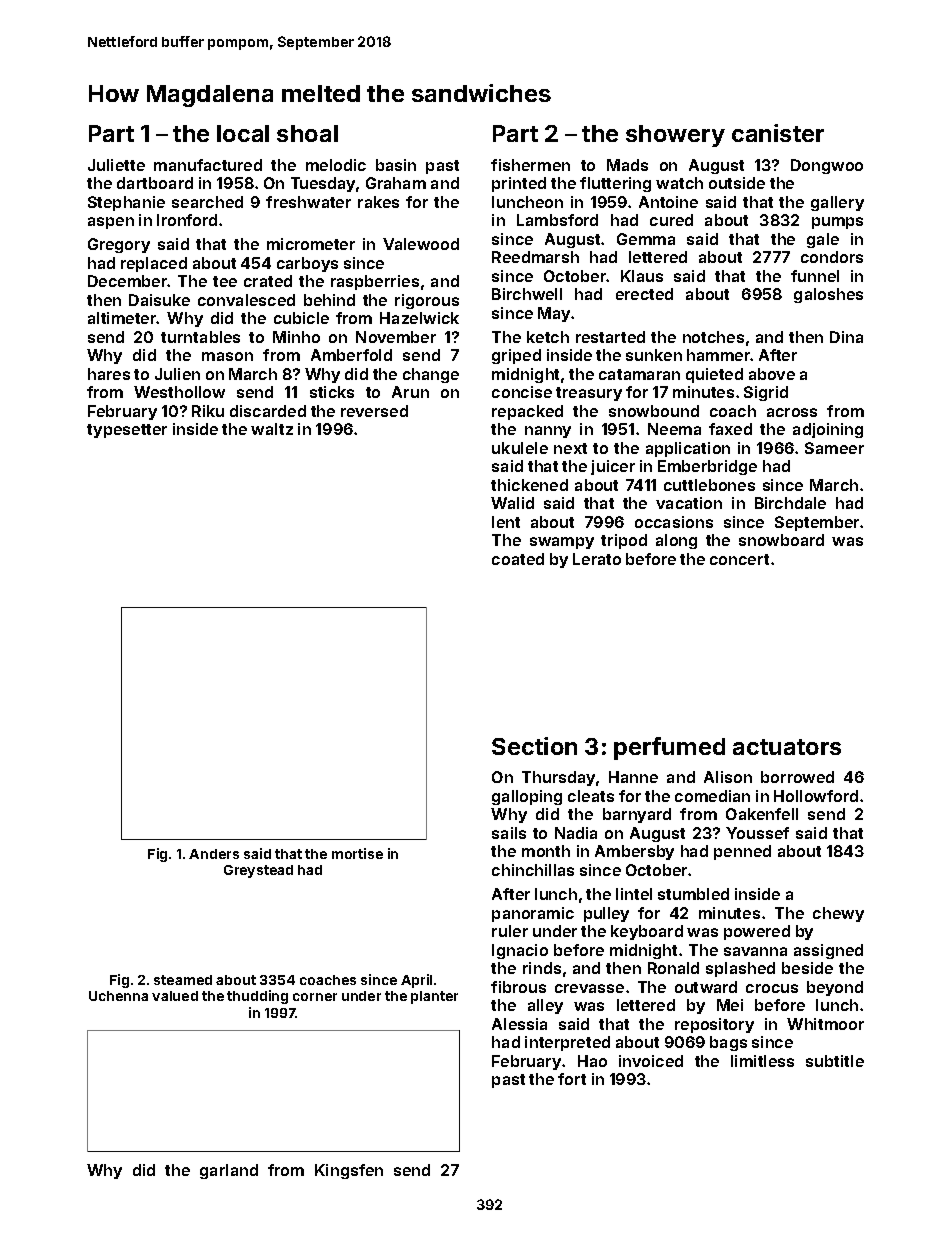 The image size is (952, 1233). What do you see at coordinates (530, 165) in the screenshot?
I see `fishermen` at bounding box center [530, 165].
